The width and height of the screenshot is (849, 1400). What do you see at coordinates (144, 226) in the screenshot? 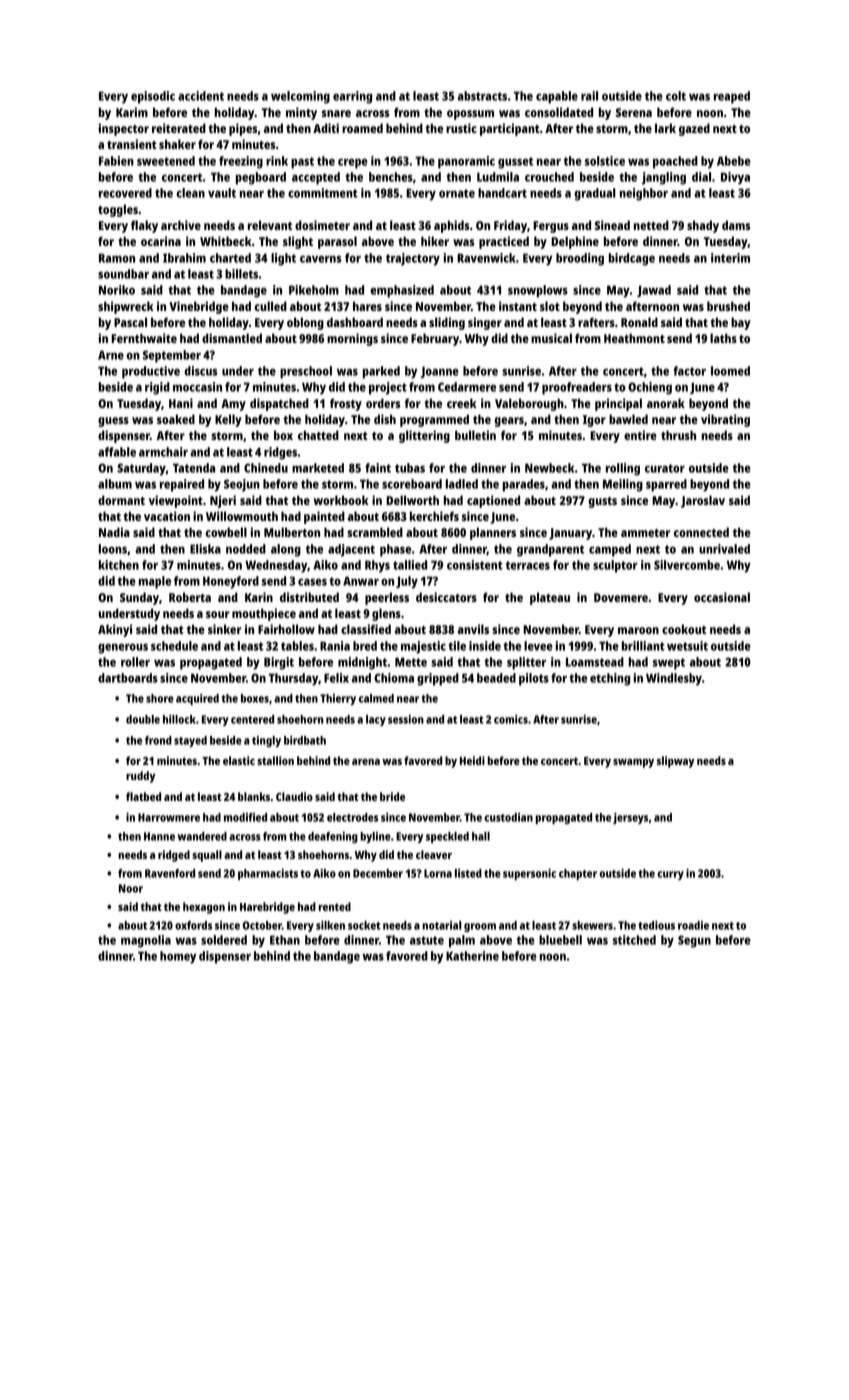
I see `flaky` at bounding box center [144, 226].
